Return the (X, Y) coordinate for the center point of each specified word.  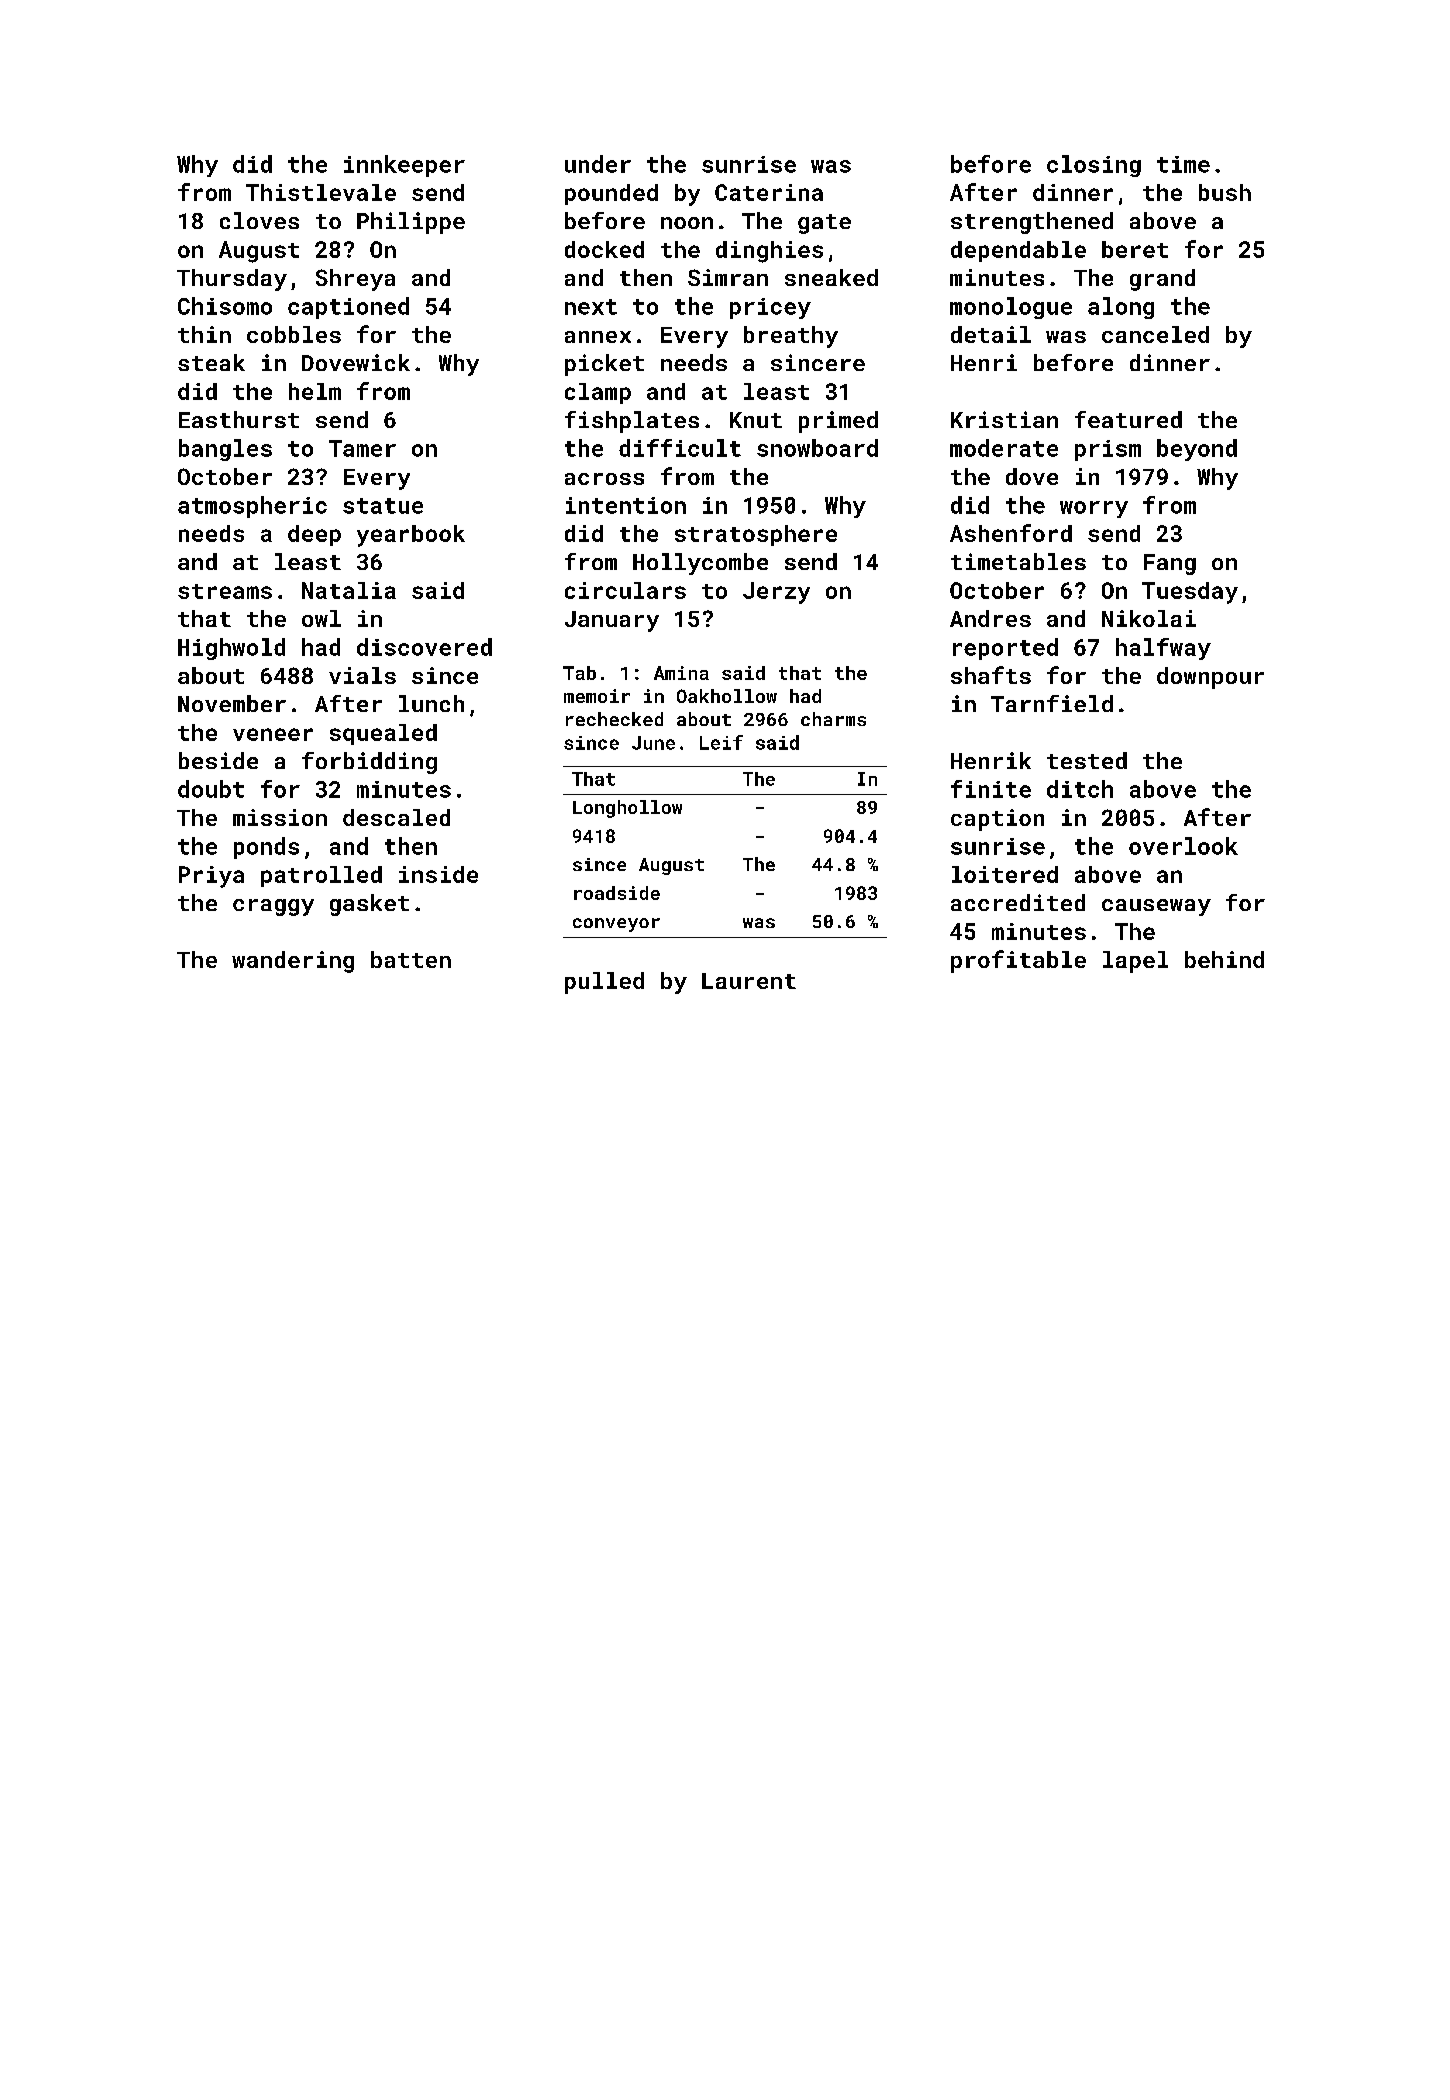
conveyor (616, 925)
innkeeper (404, 166)
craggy (273, 907)
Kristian (1004, 419)
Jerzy (776, 593)
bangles (225, 450)
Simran (728, 277)
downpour (1210, 678)
